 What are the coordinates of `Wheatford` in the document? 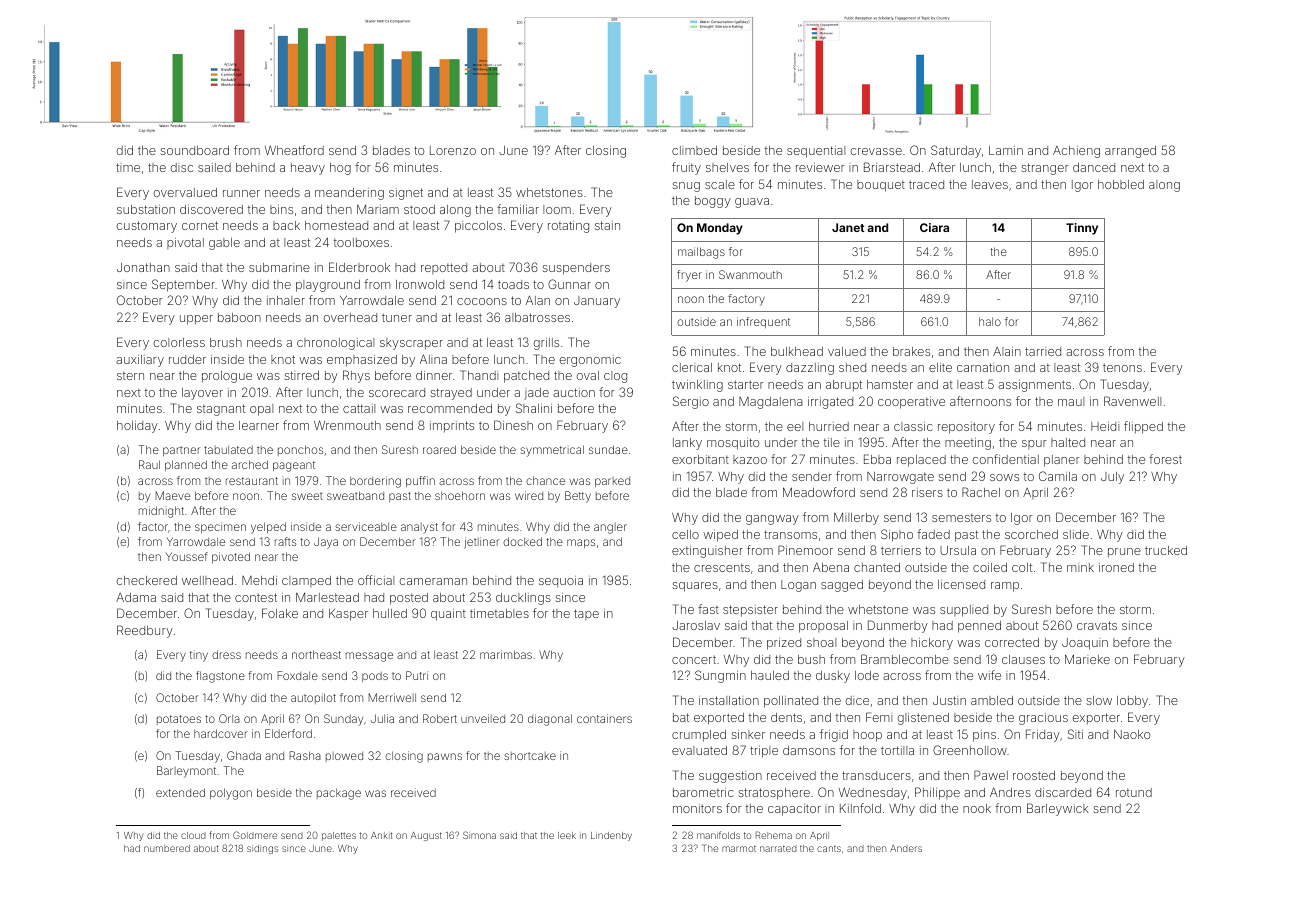 It's located at (294, 150).
